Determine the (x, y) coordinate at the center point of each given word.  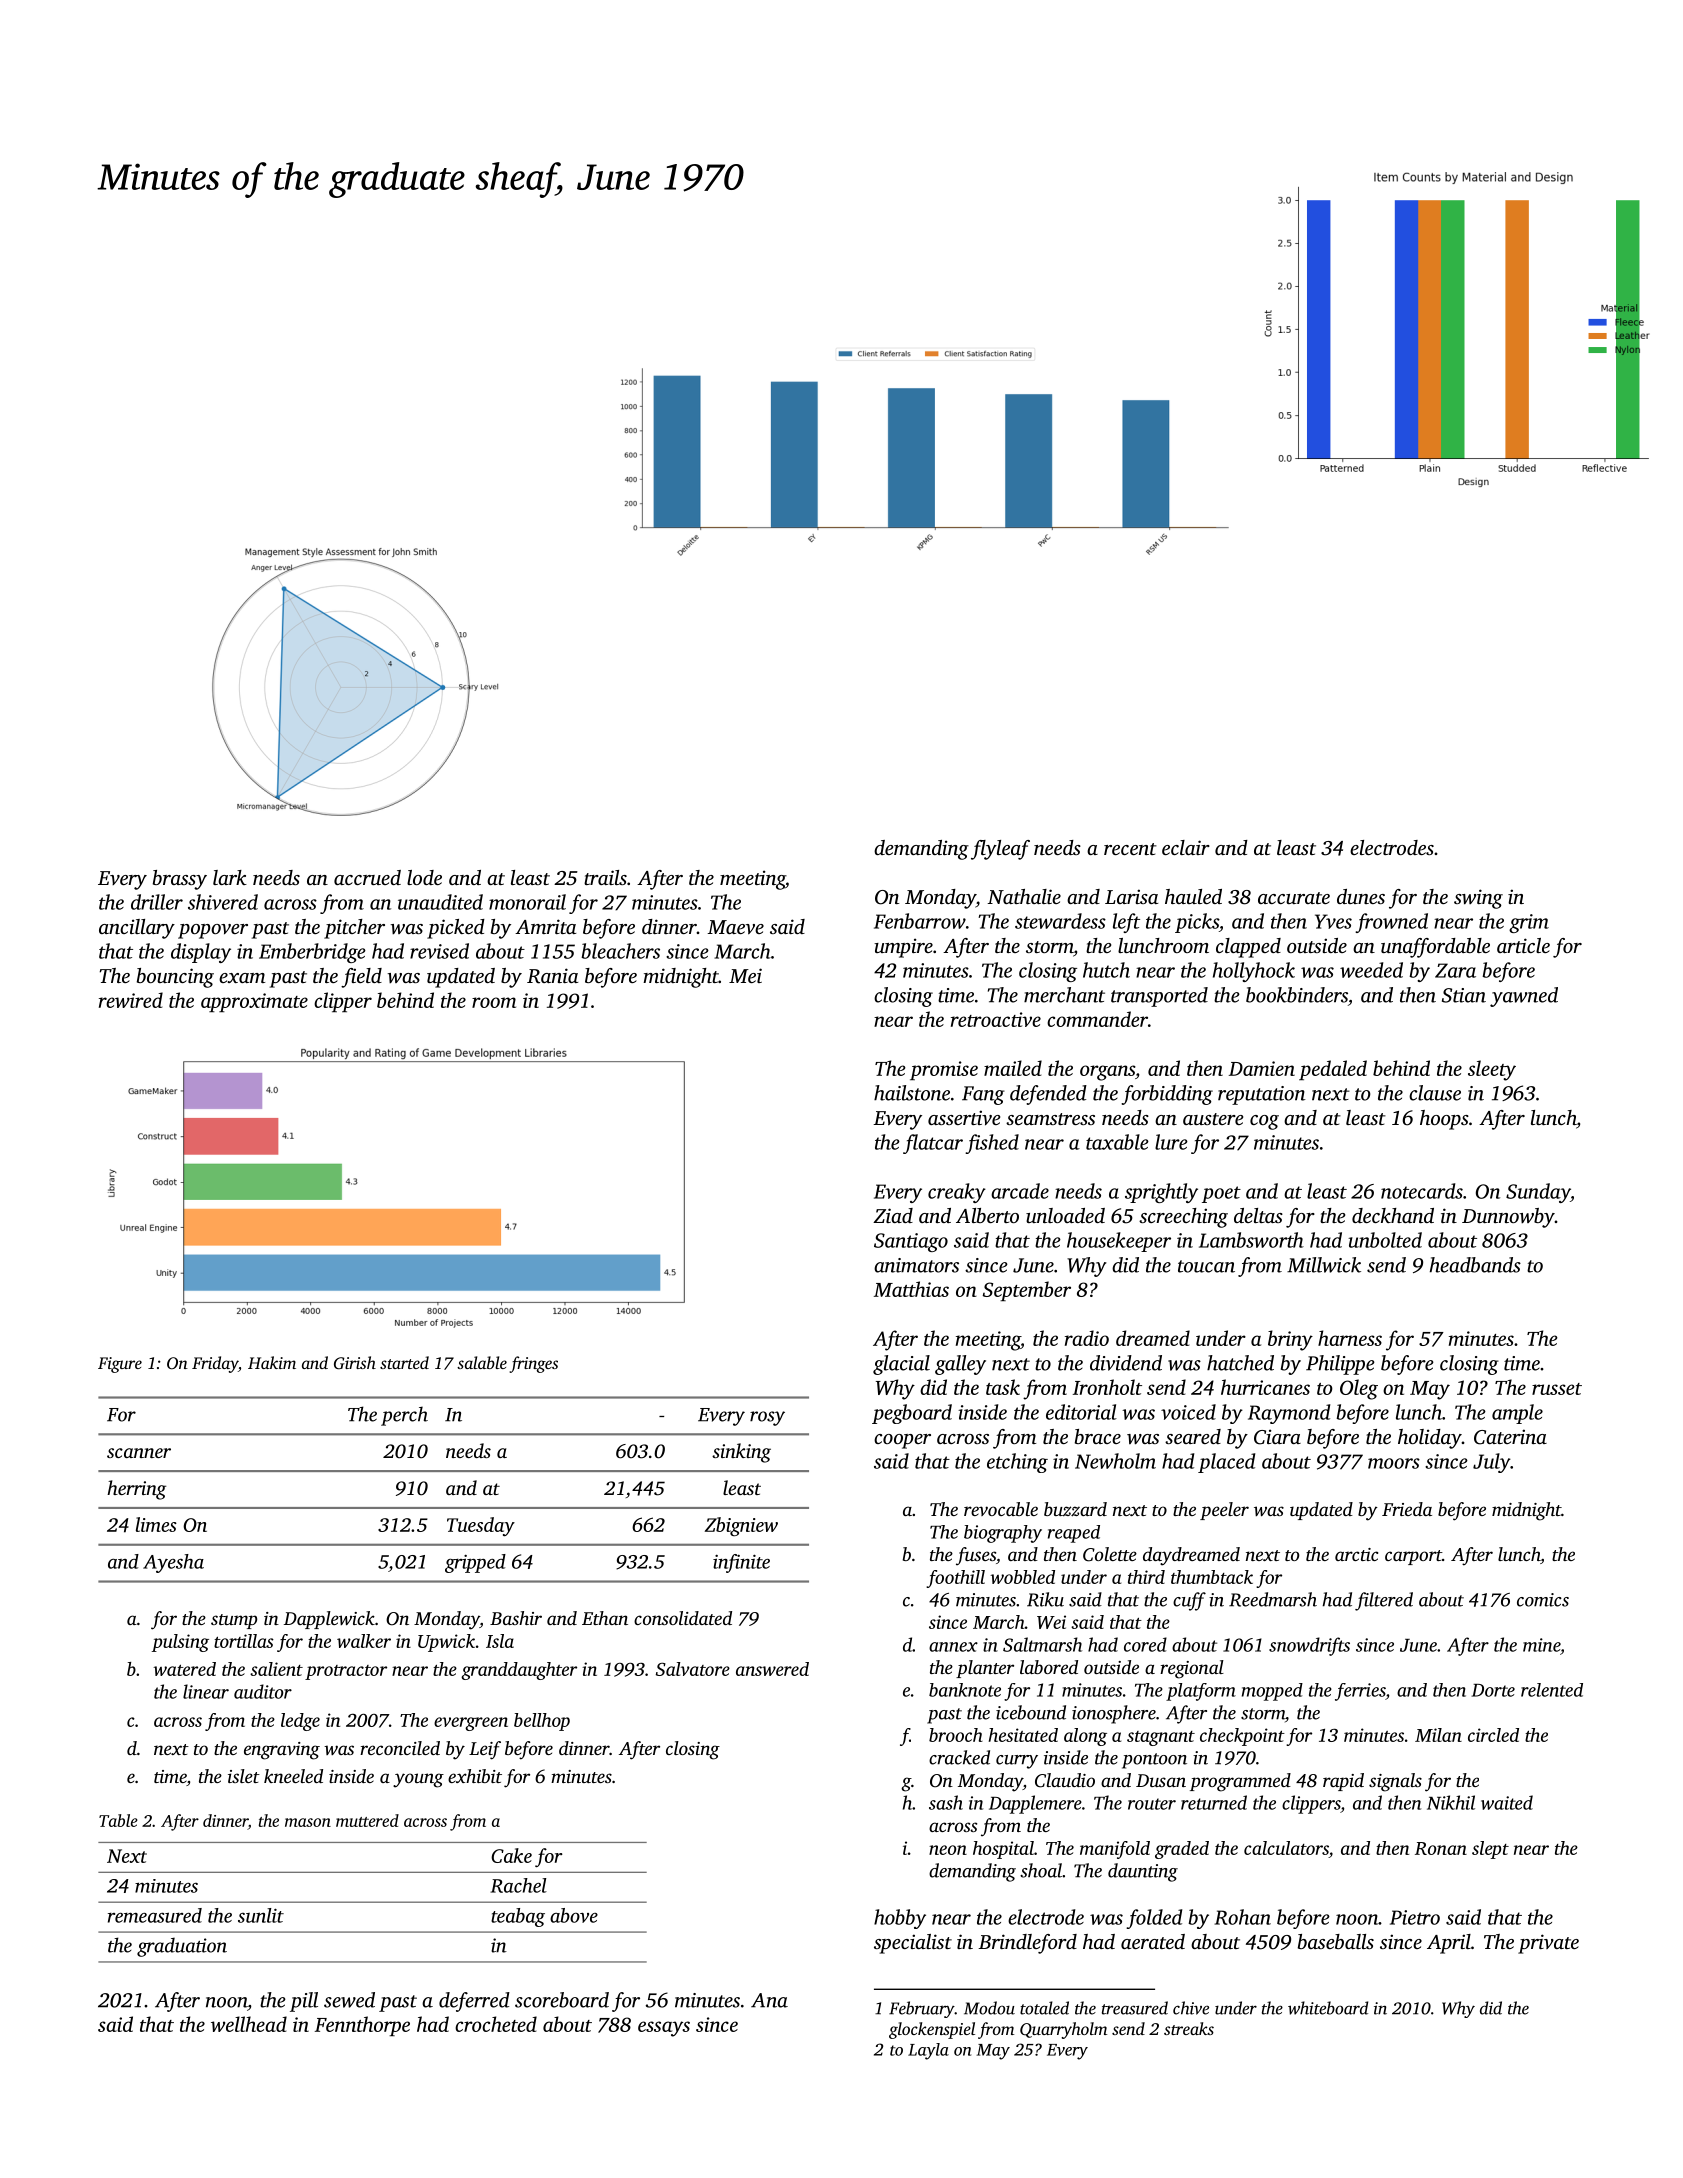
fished (992, 1144)
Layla (928, 2051)
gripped (475, 1563)
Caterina (1510, 1437)
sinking (741, 1453)
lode (424, 877)
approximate (254, 1002)
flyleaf (1000, 850)
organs (1107, 1073)
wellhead (249, 2024)
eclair (1186, 847)
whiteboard (1328, 2008)
